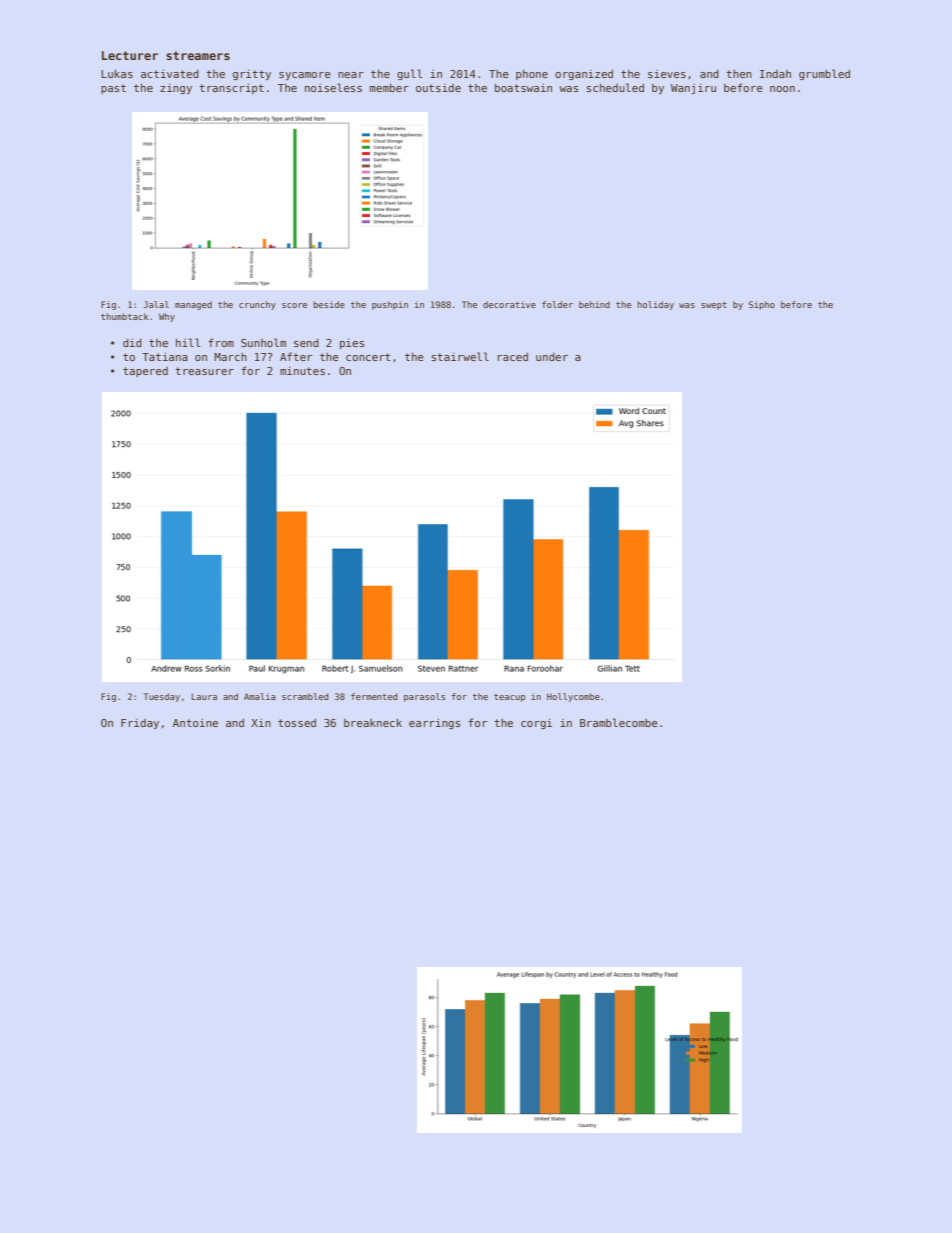 This screenshot has height=1233, width=952. What do you see at coordinates (260, 696) in the screenshot?
I see `Amalia` at bounding box center [260, 696].
